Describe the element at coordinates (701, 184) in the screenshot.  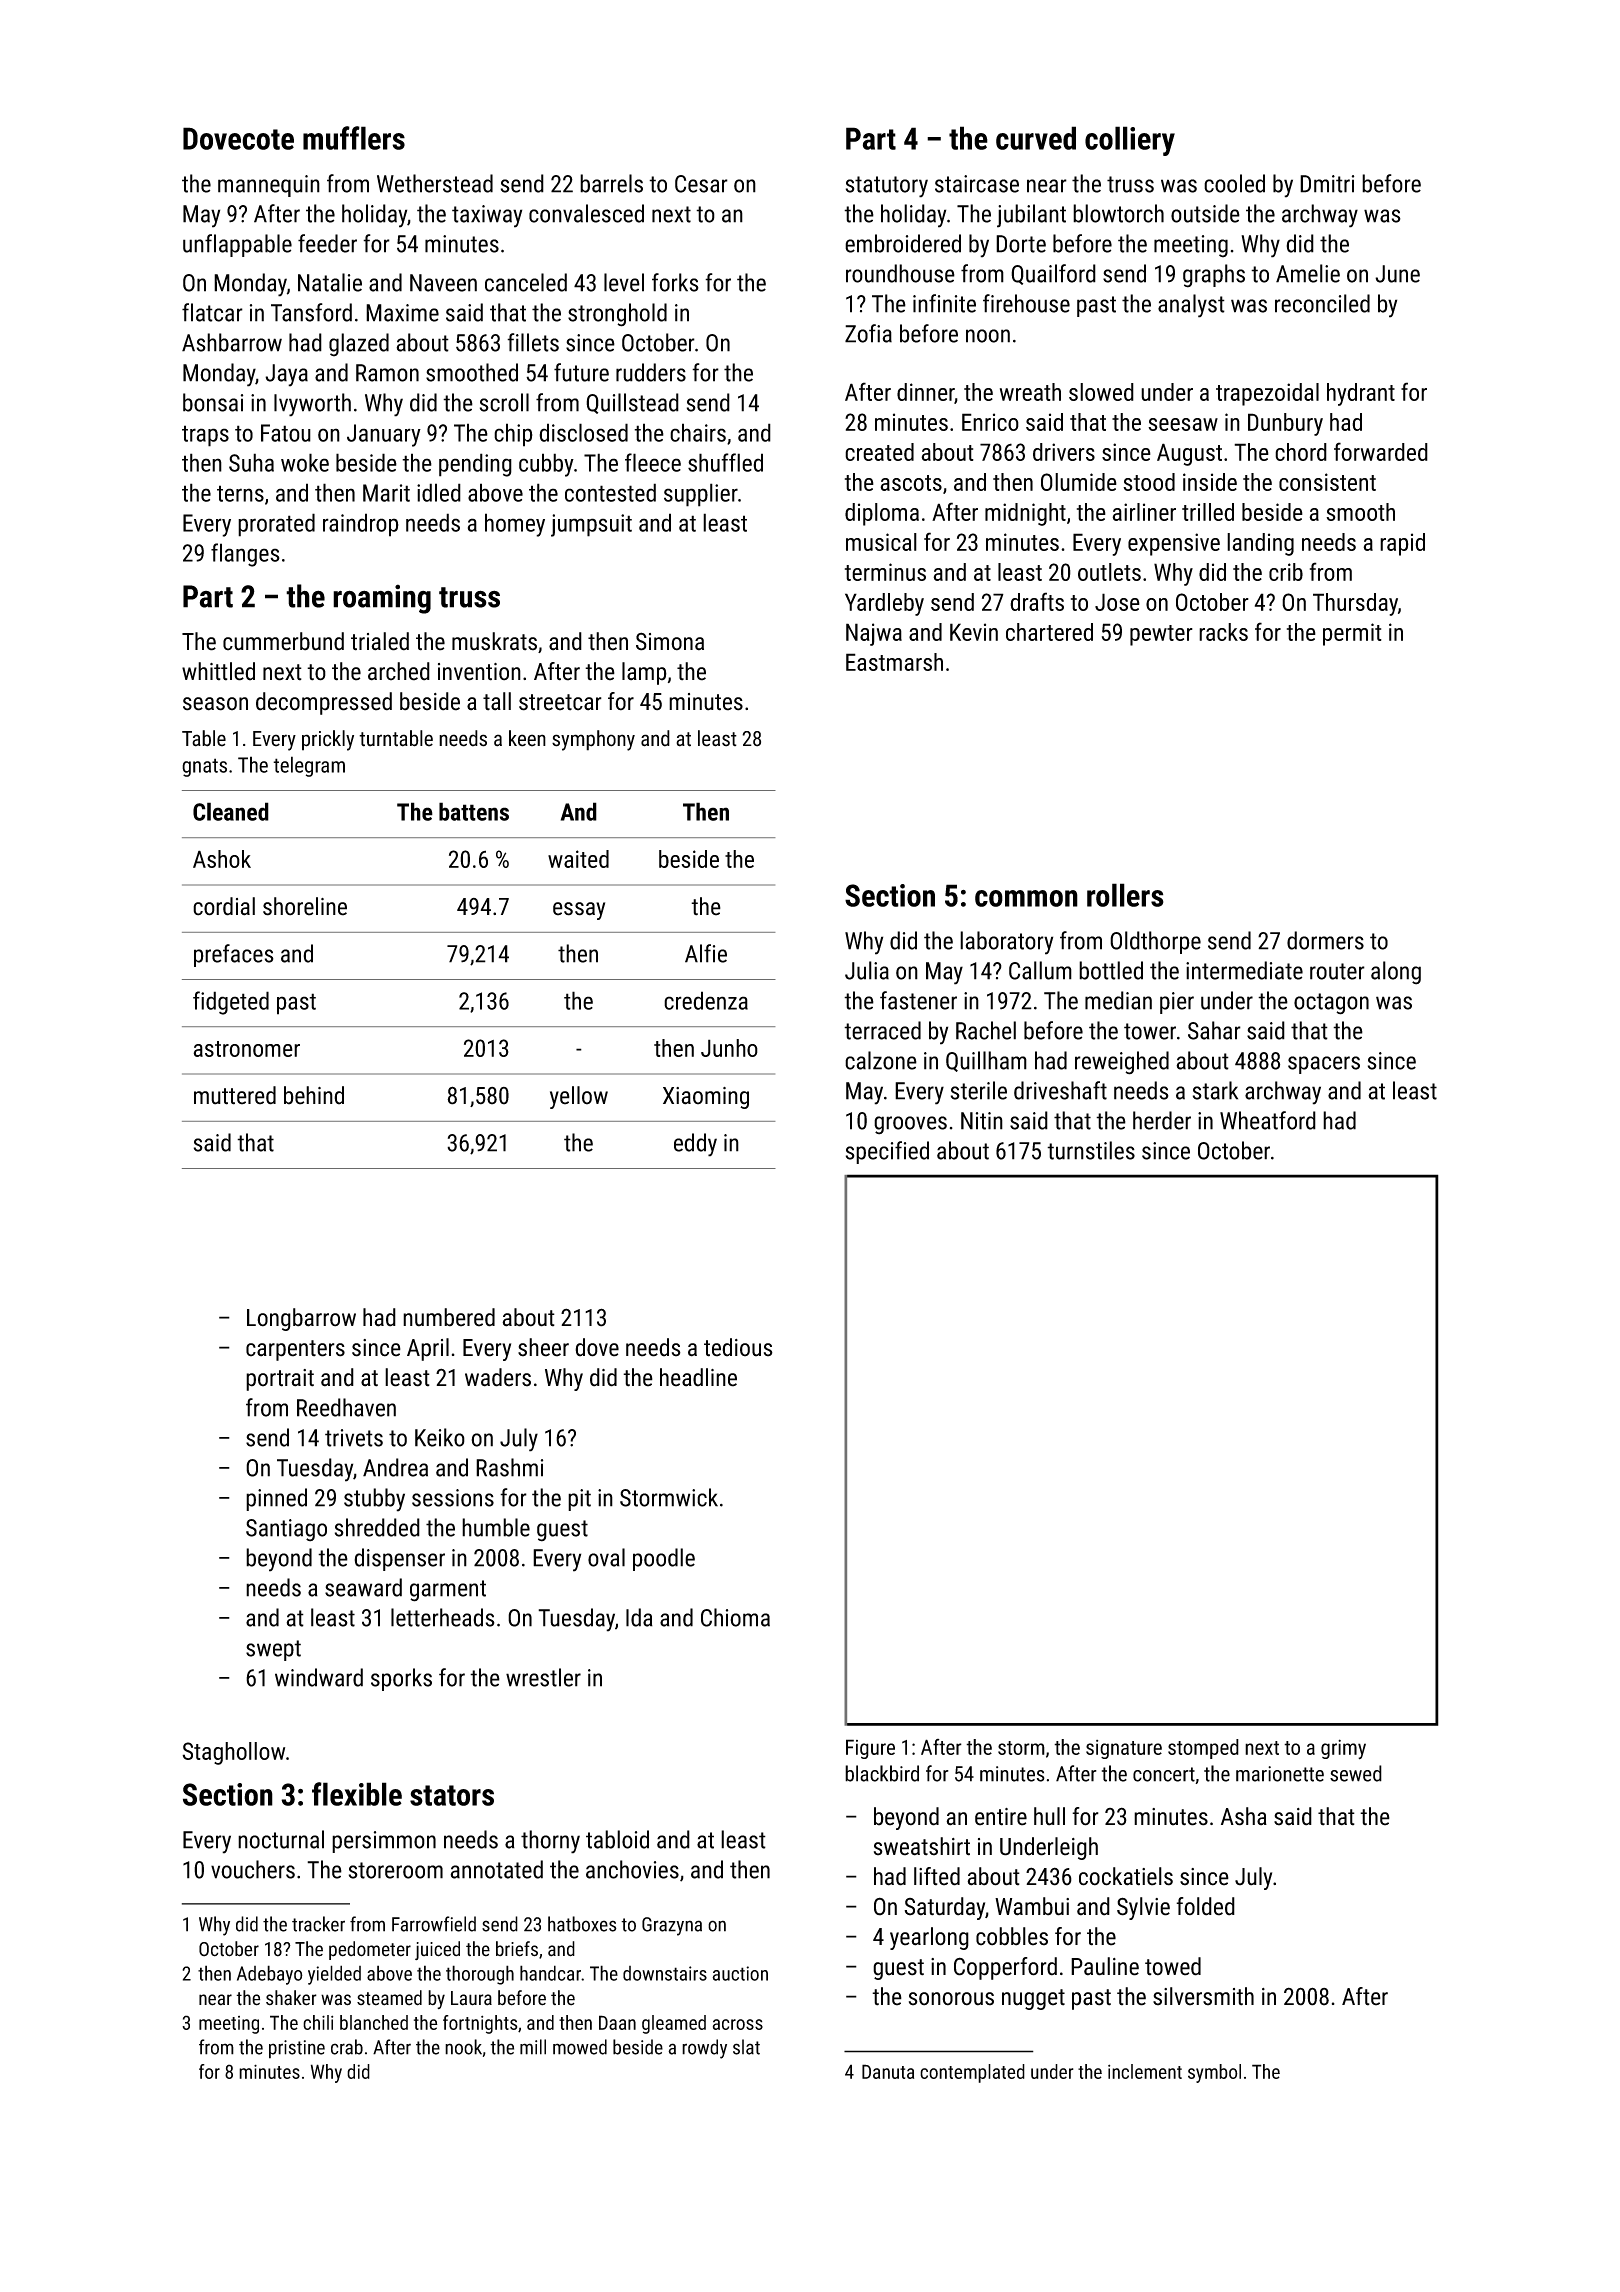
I see `Cesar` at that location.
